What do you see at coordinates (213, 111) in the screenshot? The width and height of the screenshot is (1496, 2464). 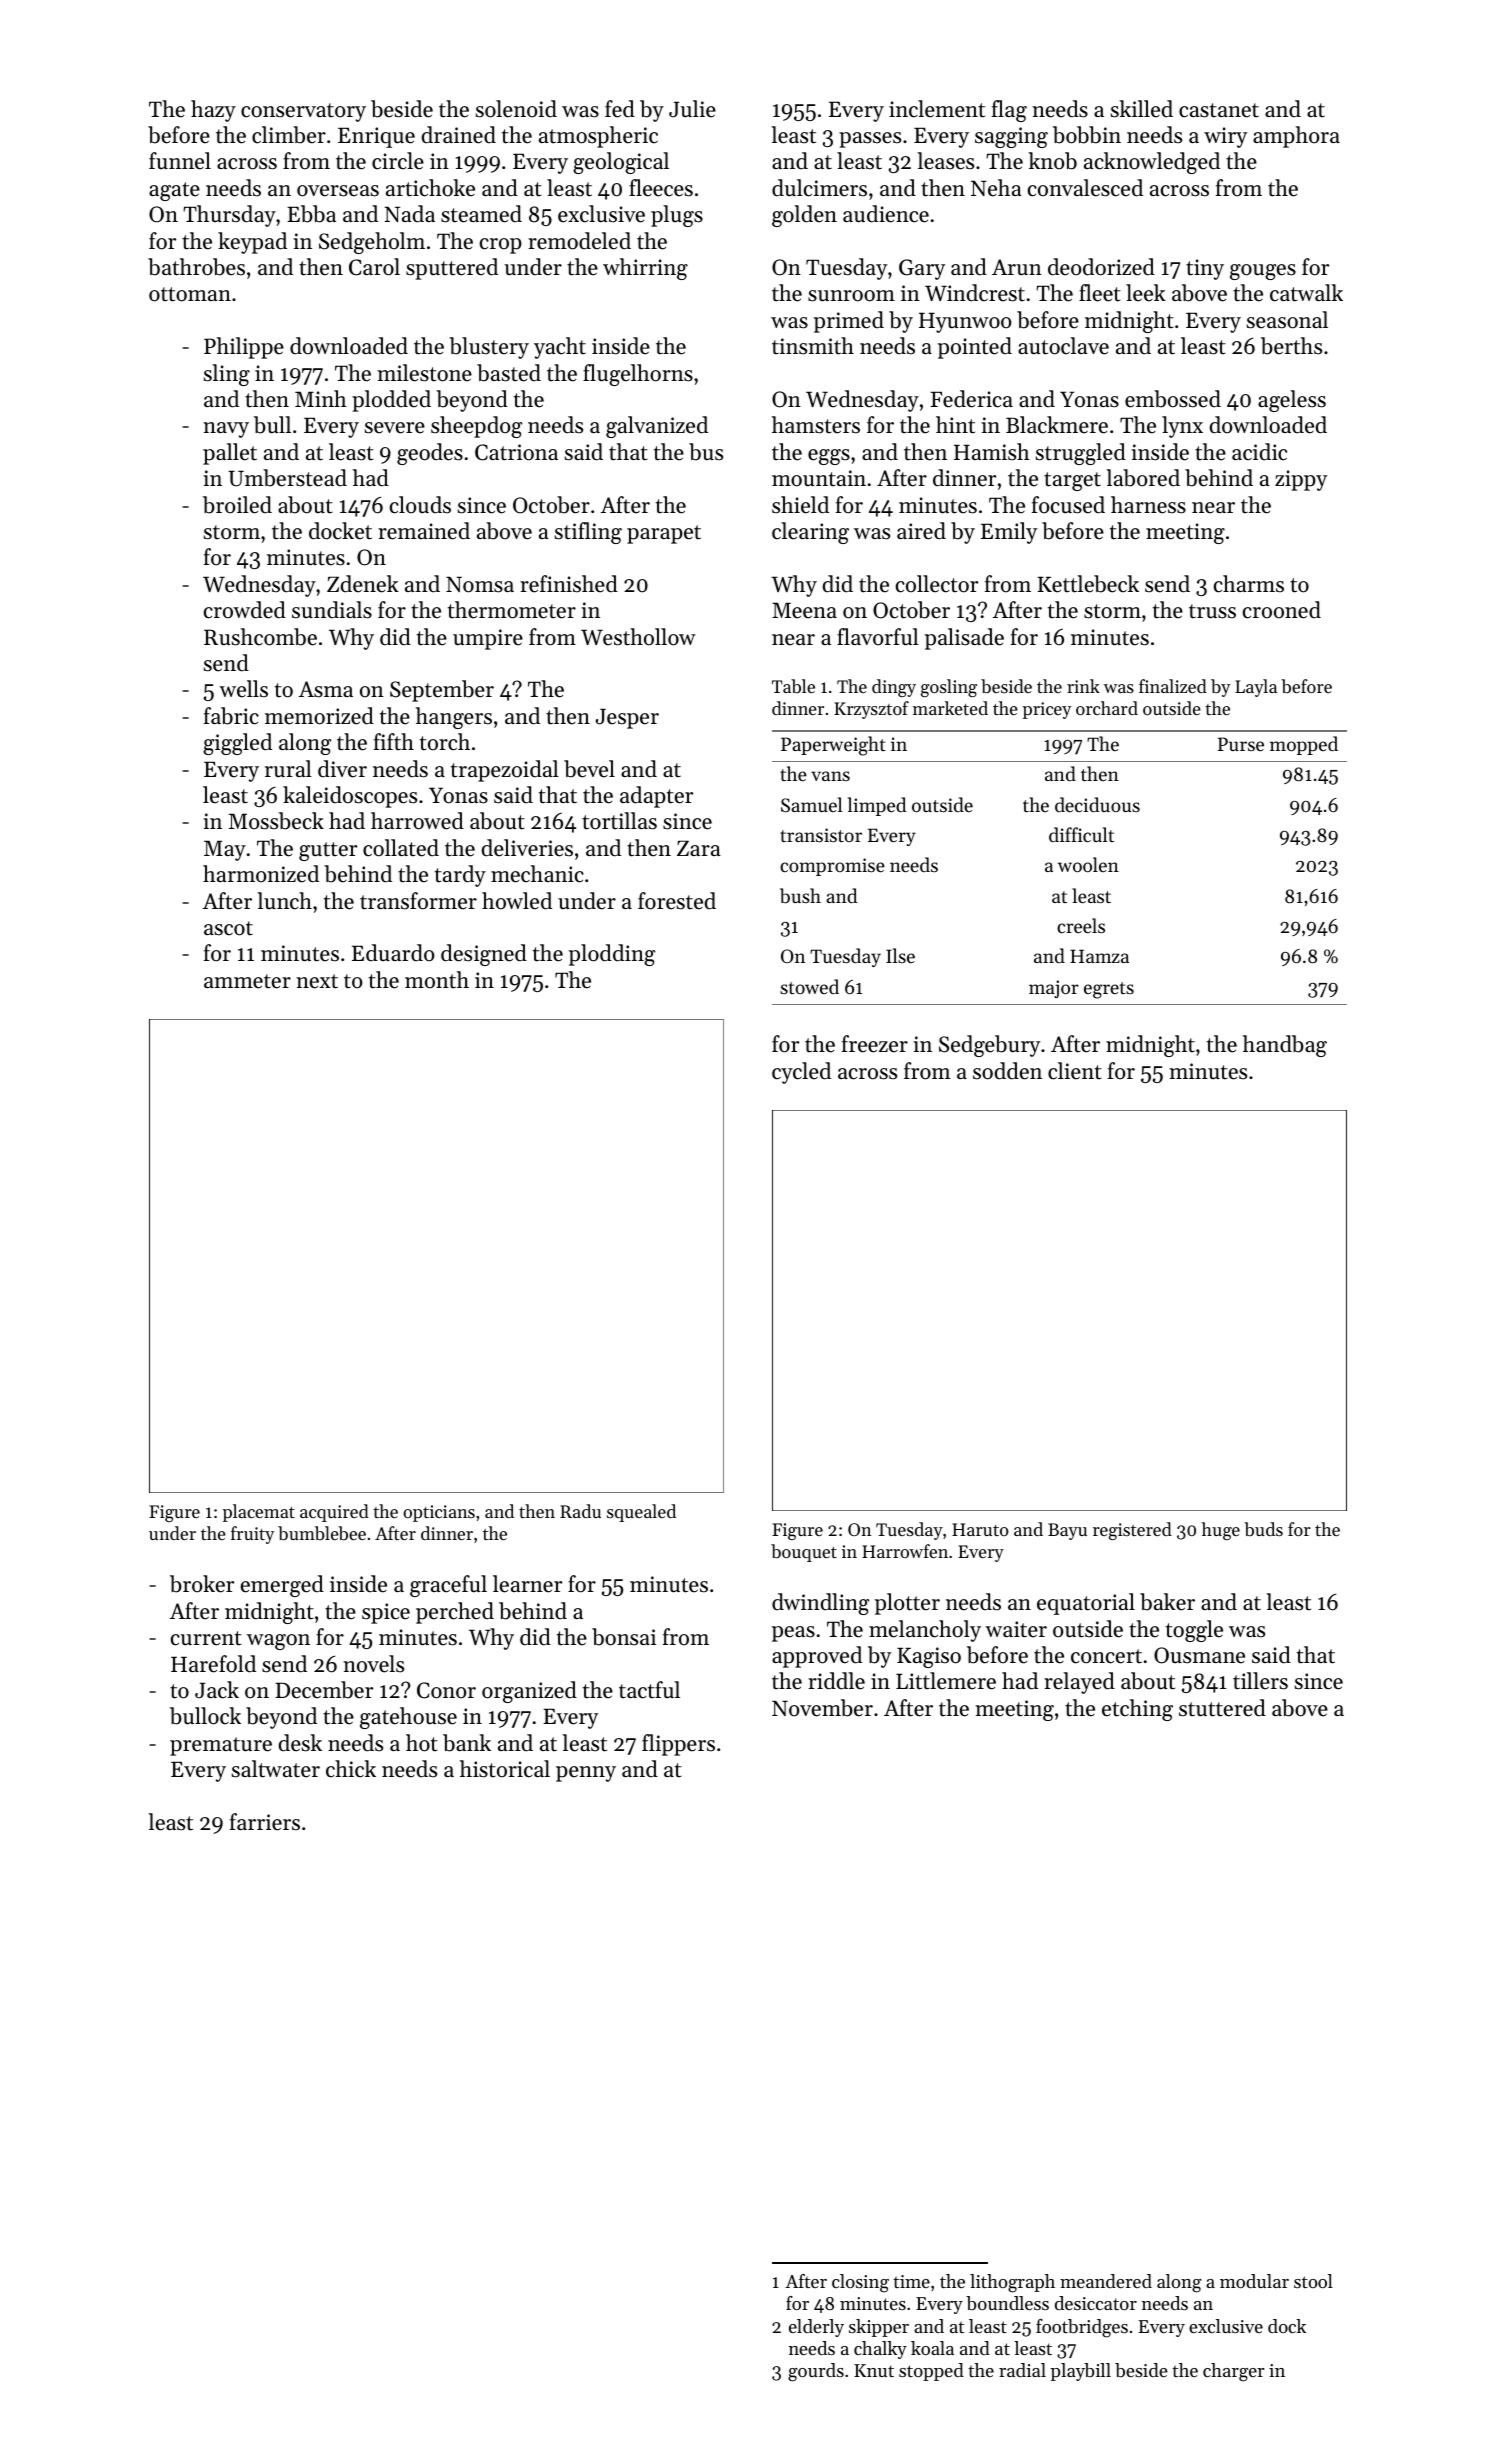 I see `hazy` at bounding box center [213, 111].
